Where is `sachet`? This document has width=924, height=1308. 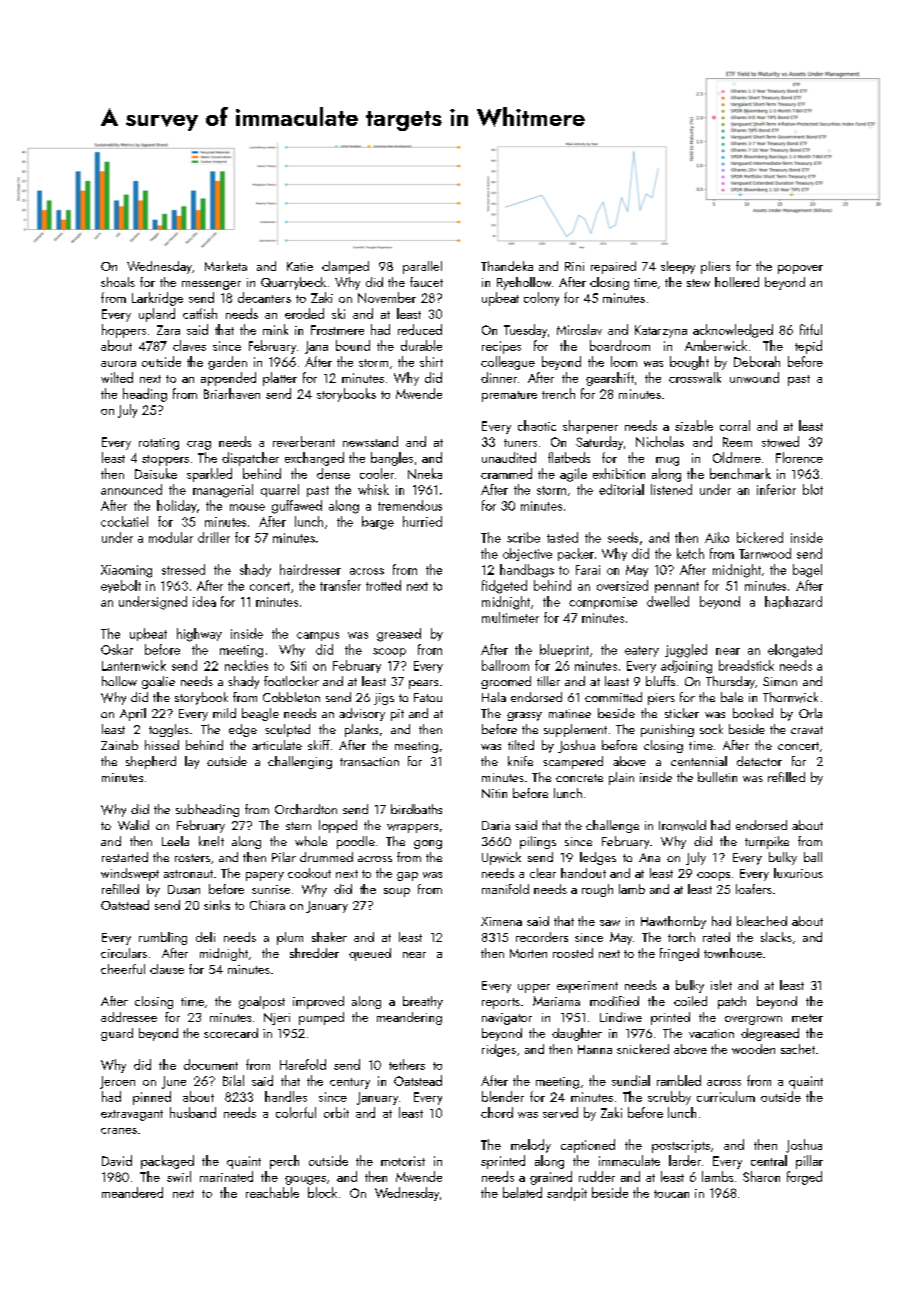
sachet is located at coordinates (798, 1049).
